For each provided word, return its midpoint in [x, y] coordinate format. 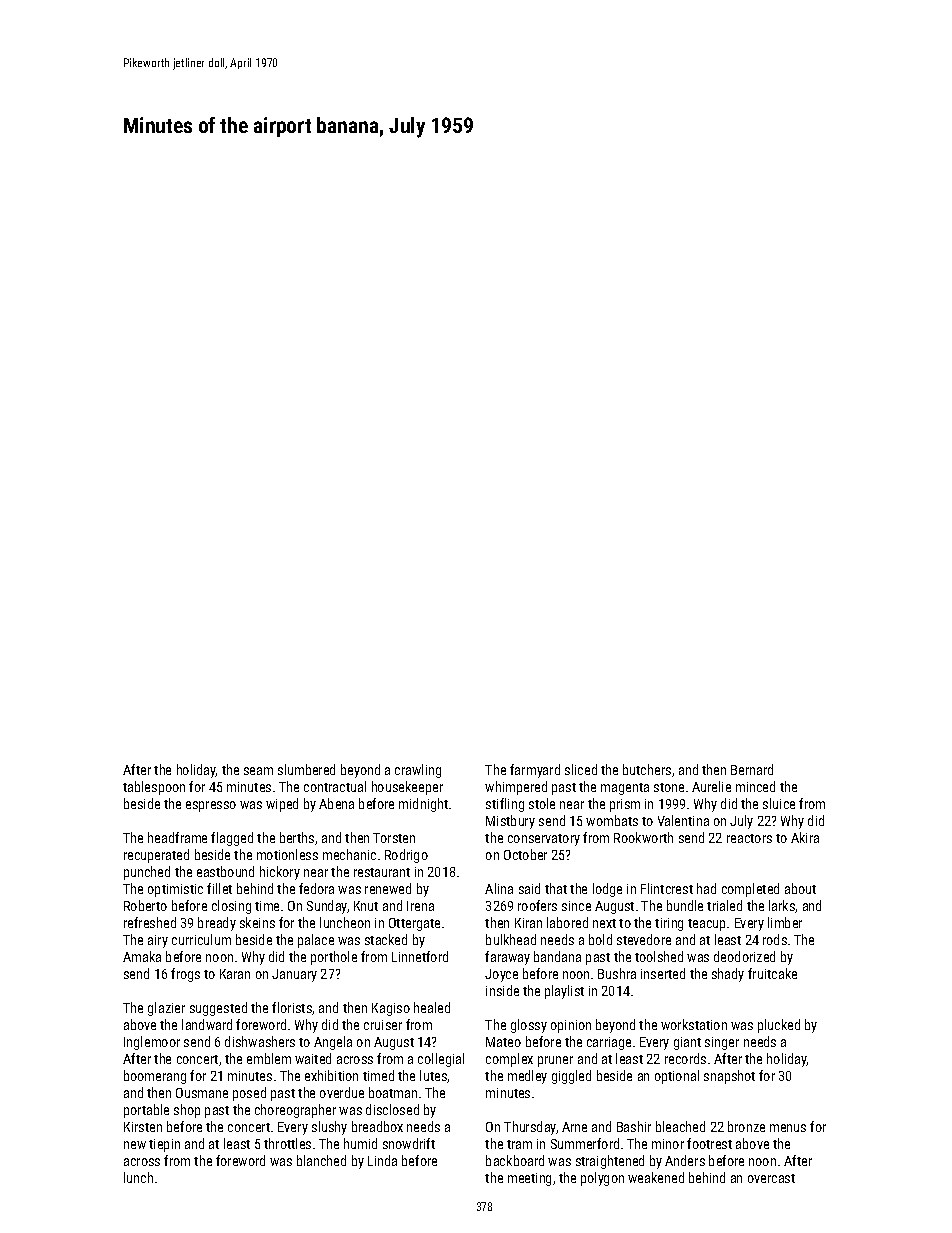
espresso [211, 806]
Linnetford [420, 956]
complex [509, 1060]
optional [677, 1077]
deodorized [744, 956]
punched [147, 873]
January [294, 975]
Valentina [683, 820]
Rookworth [643, 837]
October [525, 854]
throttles [287, 1143]
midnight [423, 805]
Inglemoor [152, 1043]
